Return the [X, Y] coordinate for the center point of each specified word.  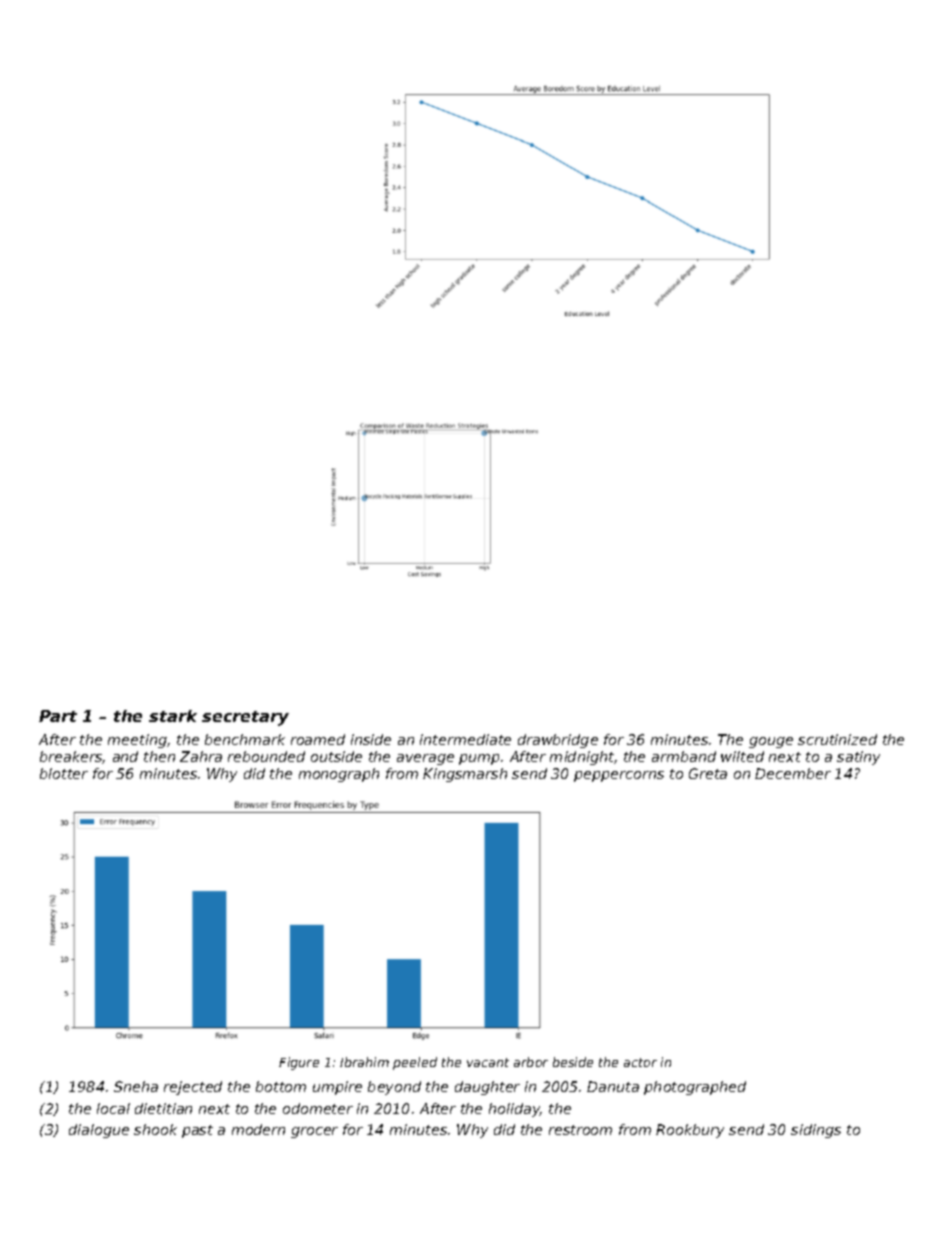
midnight [582, 758]
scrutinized [837, 739]
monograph [339, 775]
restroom [580, 1130]
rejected [193, 1088]
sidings [816, 1131]
